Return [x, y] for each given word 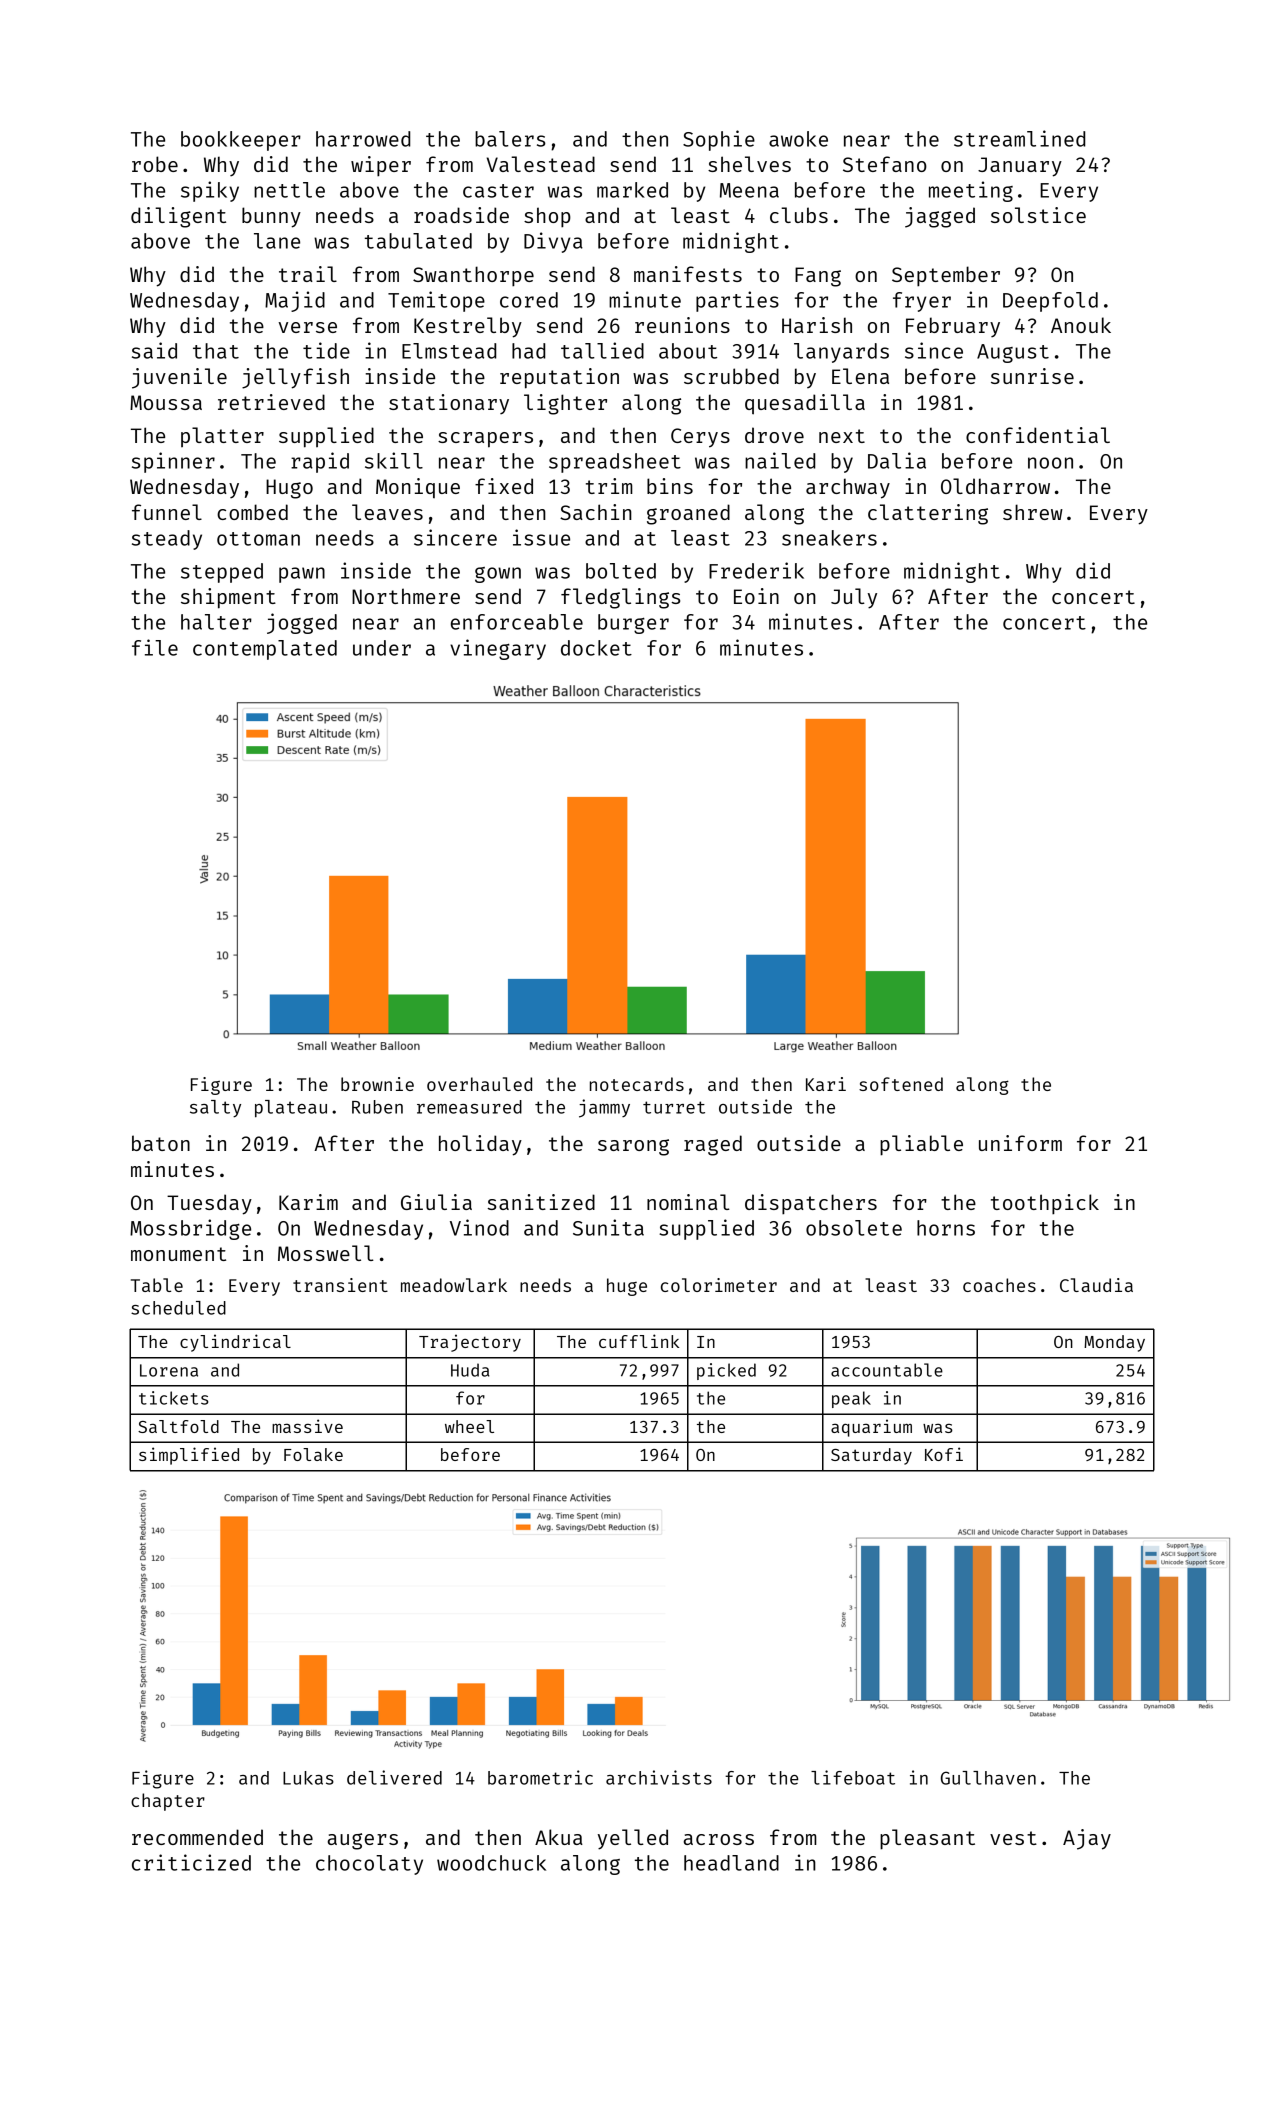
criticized [191, 1862]
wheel [469, 1426]
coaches [999, 1285]
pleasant [927, 1839]
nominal [688, 1202]
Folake [313, 1454]
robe [155, 164]
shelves [749, 164]
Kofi [944, 1454]
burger [633, 624]
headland [731, 1863]
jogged [302, 623]
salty [215, 1109]
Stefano [885, 164]
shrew [1033, 512]
